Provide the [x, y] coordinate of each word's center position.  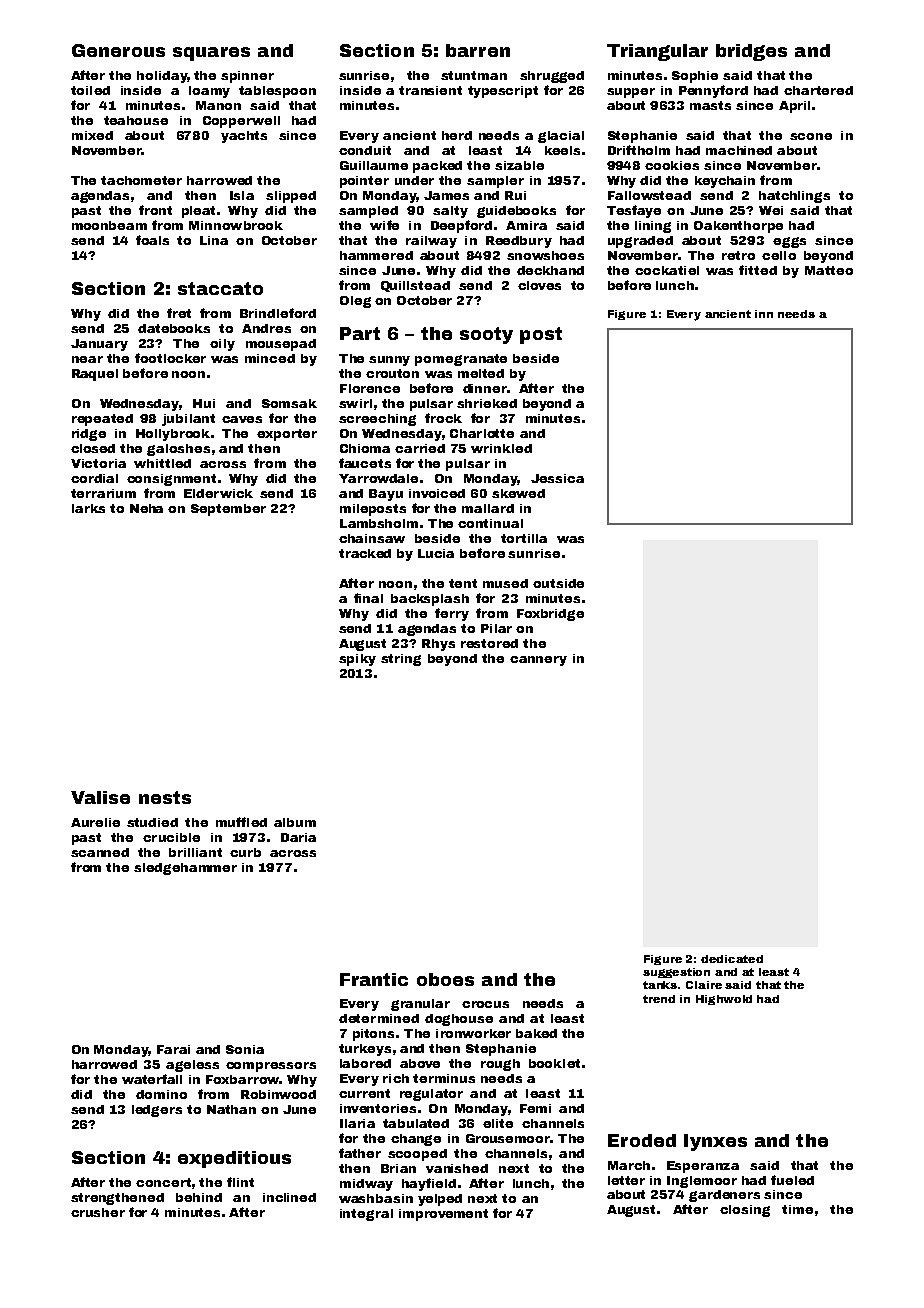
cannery [538, 661]
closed [93, 448]
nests [165, 797]
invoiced [437, 493]
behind [199, 1197]
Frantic [374, 979]
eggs [789, 242]
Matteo [829, 270]
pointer [364, 182]
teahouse [136, 120]
